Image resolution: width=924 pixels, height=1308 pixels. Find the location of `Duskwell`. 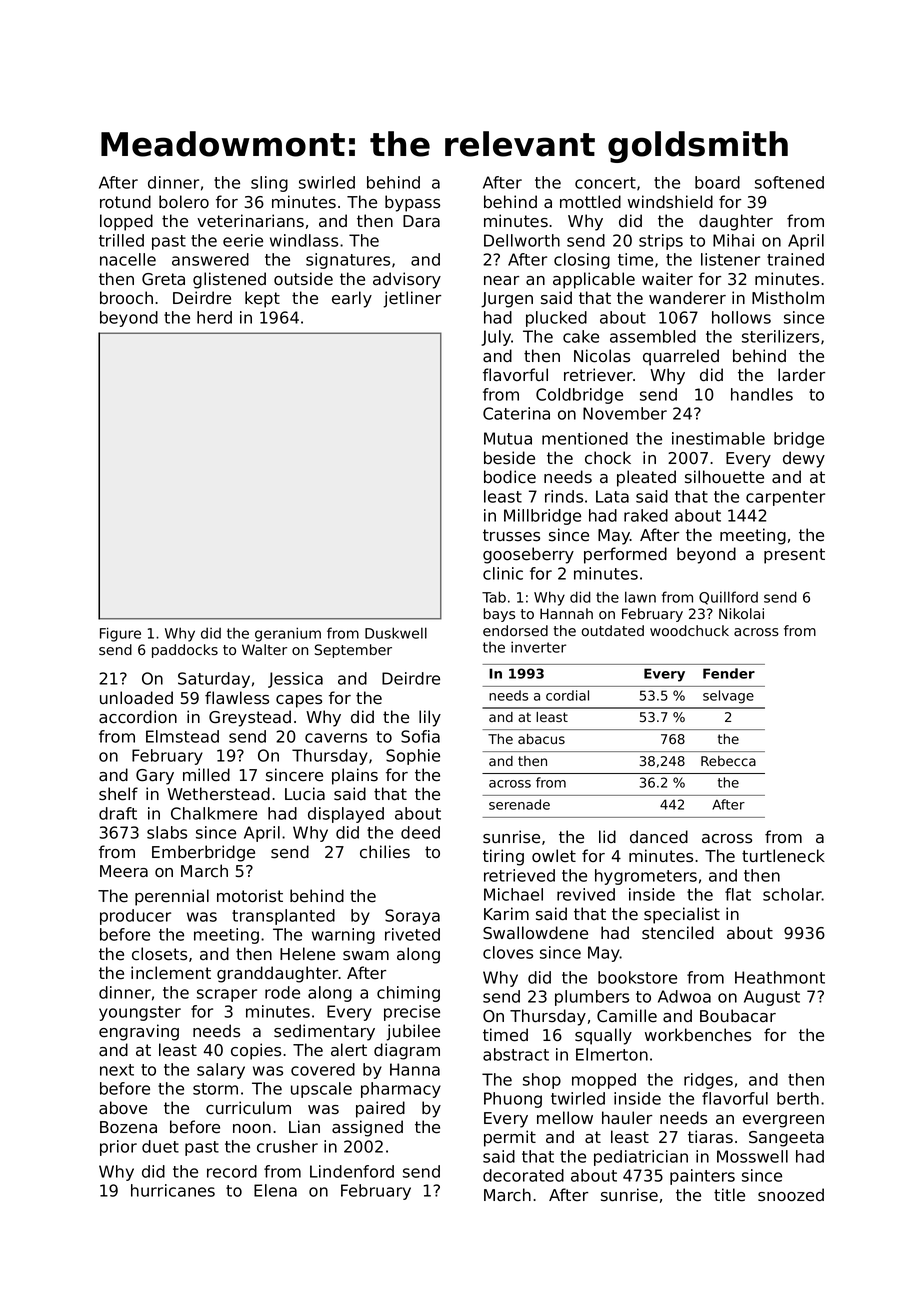

Duskwell is located at coordinates (396, 633).
